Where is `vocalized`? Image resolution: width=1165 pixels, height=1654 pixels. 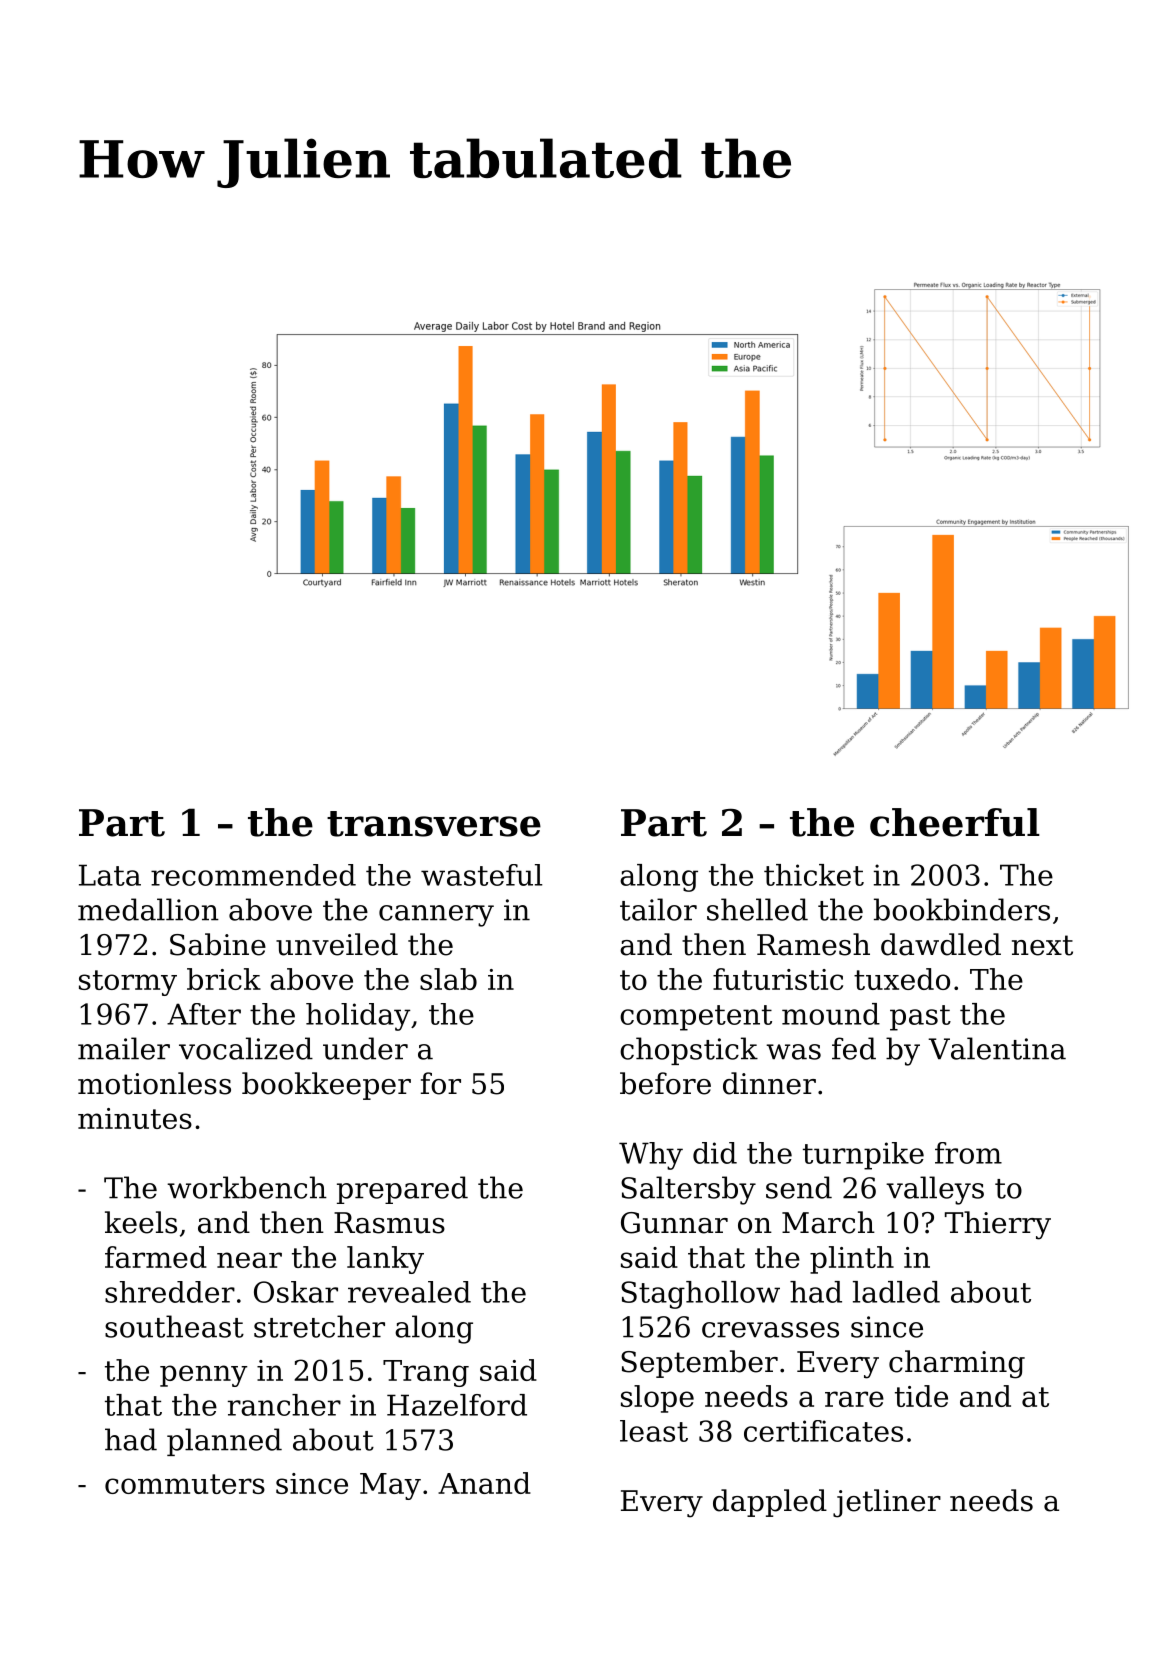 vocalized is located at coordinates (246, 1048).
